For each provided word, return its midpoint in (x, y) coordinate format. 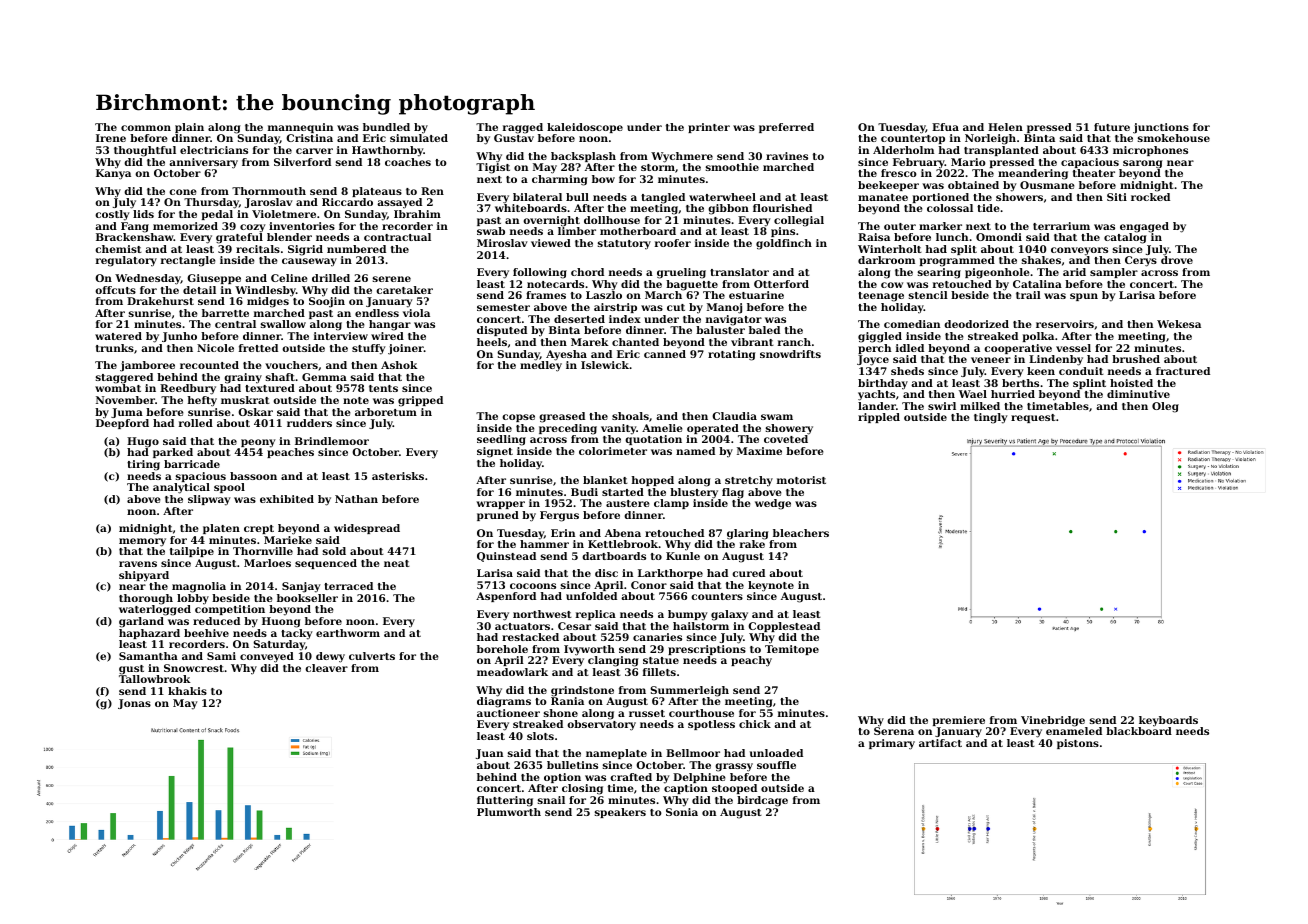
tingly (991, 418)
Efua (945, 127)
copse (518, 418)
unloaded (776, 753)
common (146, 128)
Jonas (134, 704)
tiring (143, 465)
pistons (1078, 744)
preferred (786, 128)
